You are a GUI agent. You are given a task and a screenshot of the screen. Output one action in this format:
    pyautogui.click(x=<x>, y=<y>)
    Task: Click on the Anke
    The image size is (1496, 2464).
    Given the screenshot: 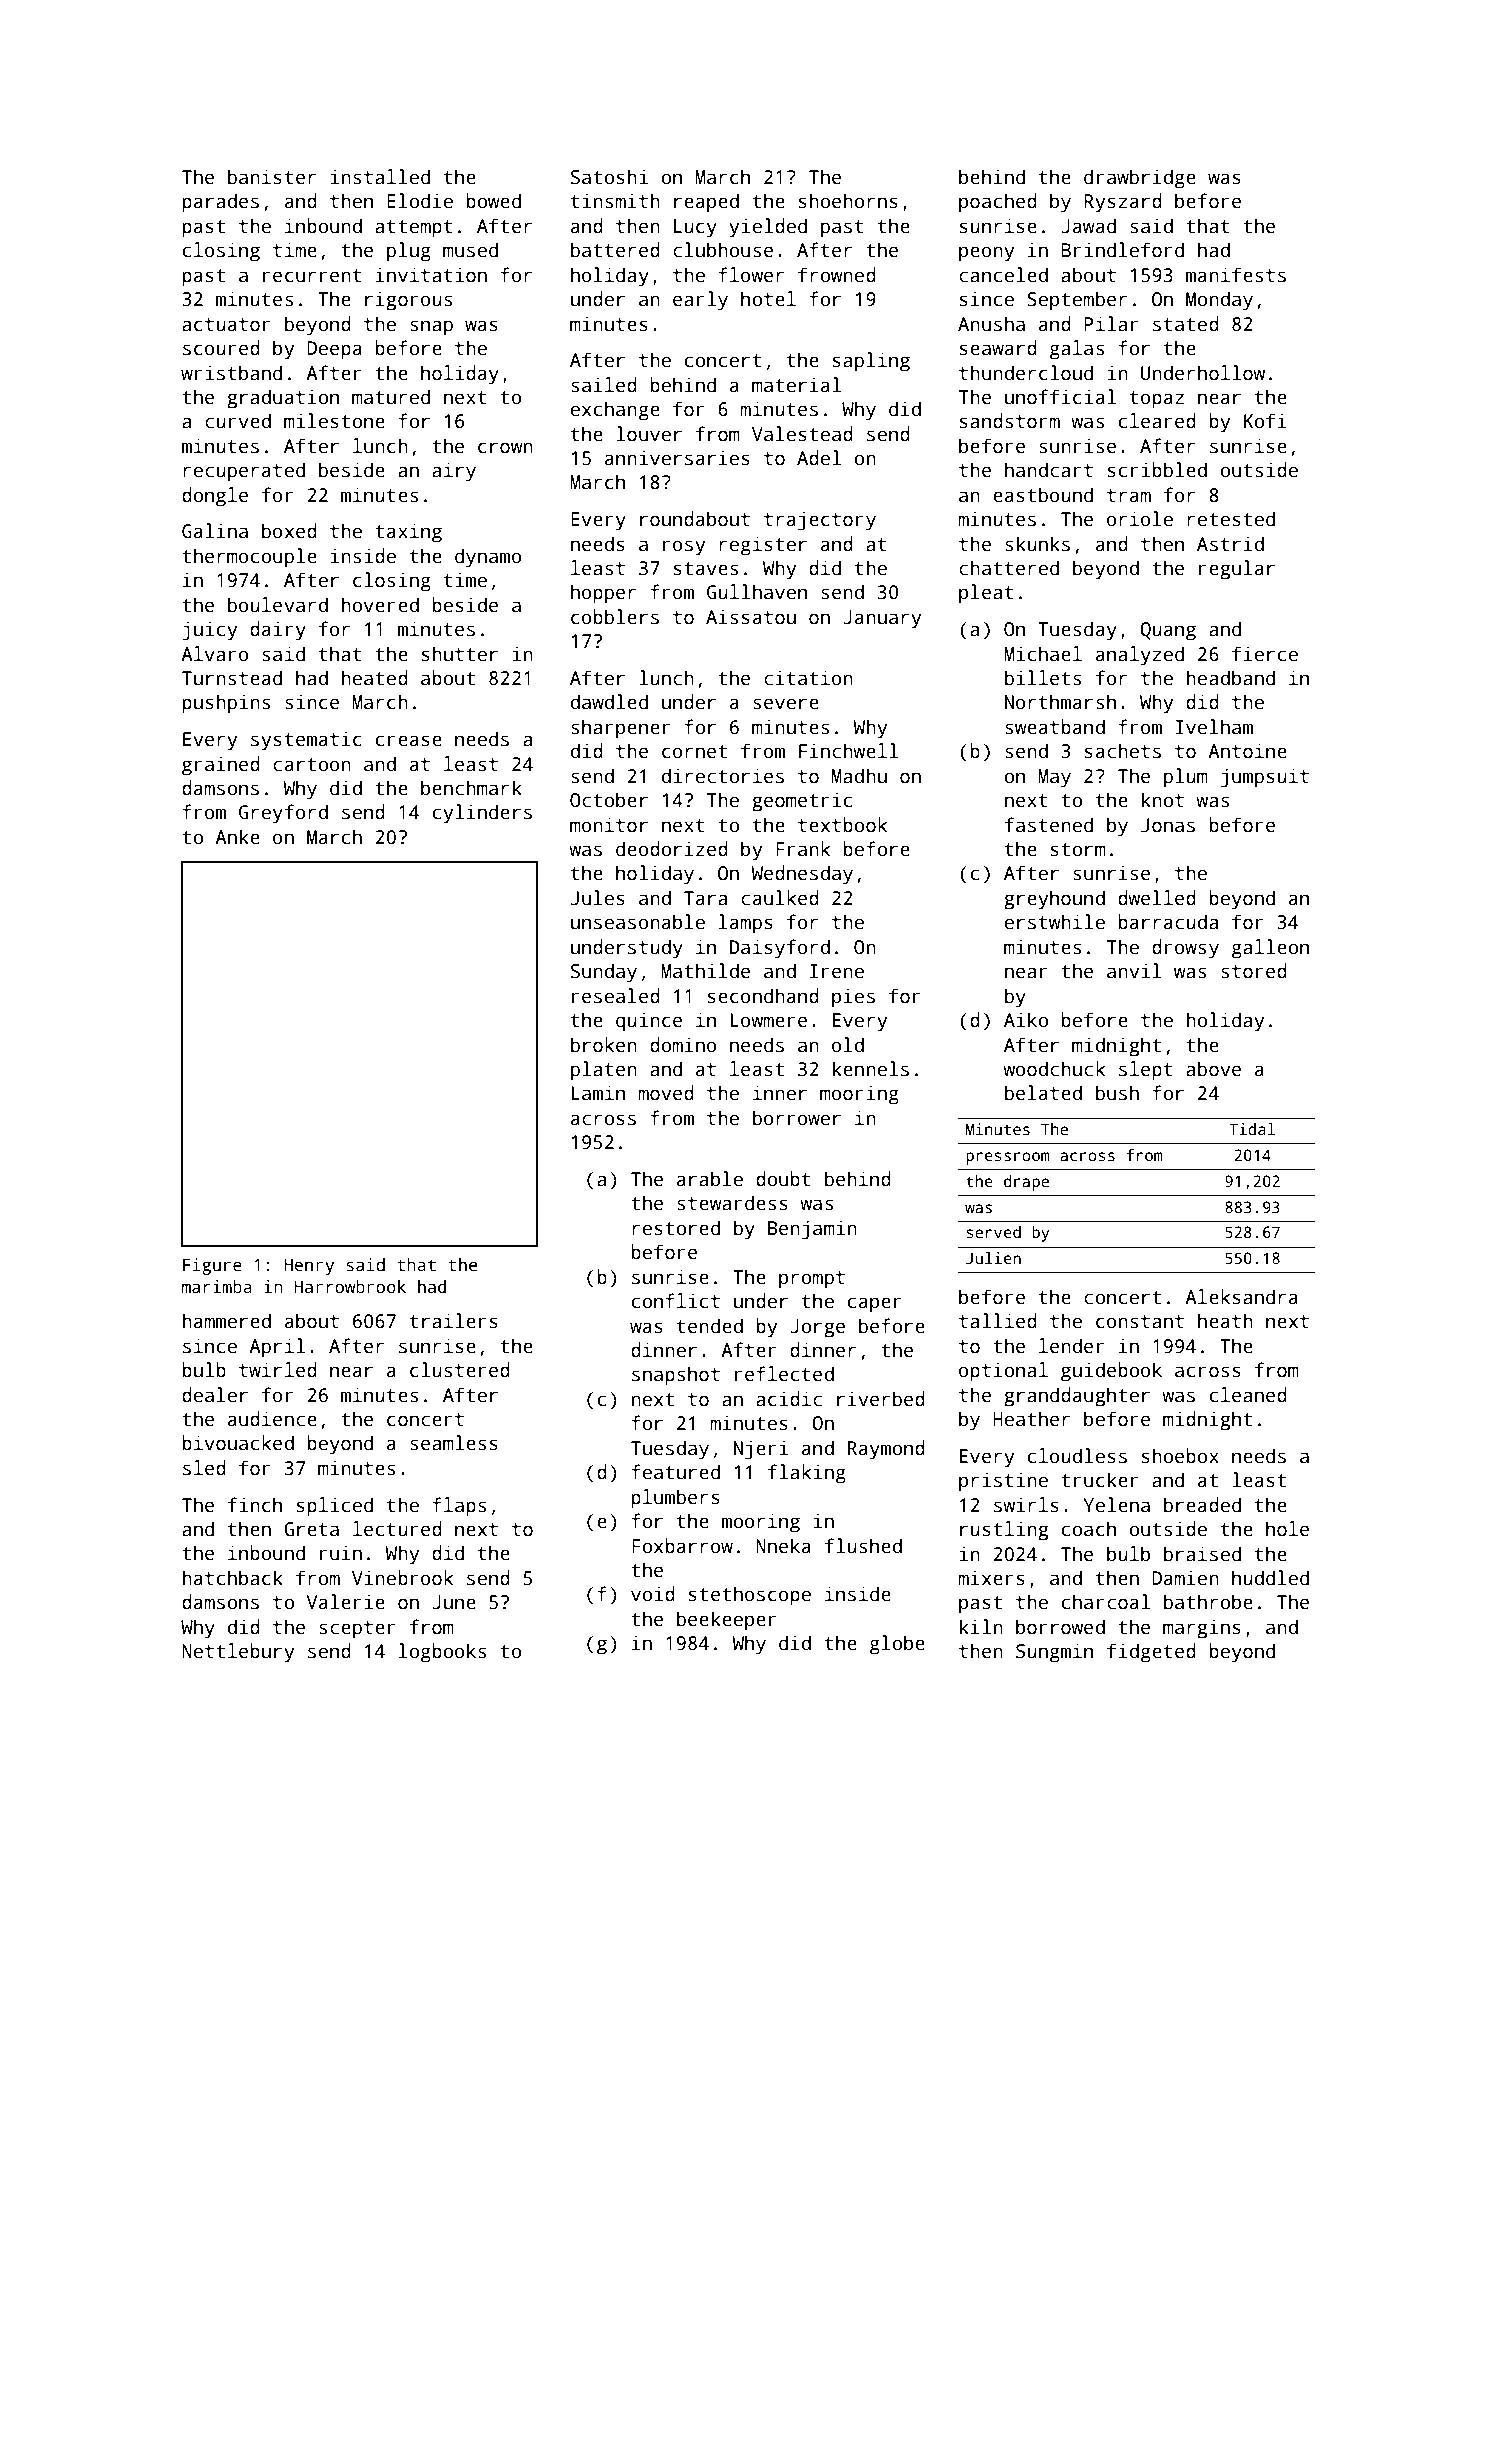 What is the action you would take?
    pyautogui.click(x=237, y=837)
